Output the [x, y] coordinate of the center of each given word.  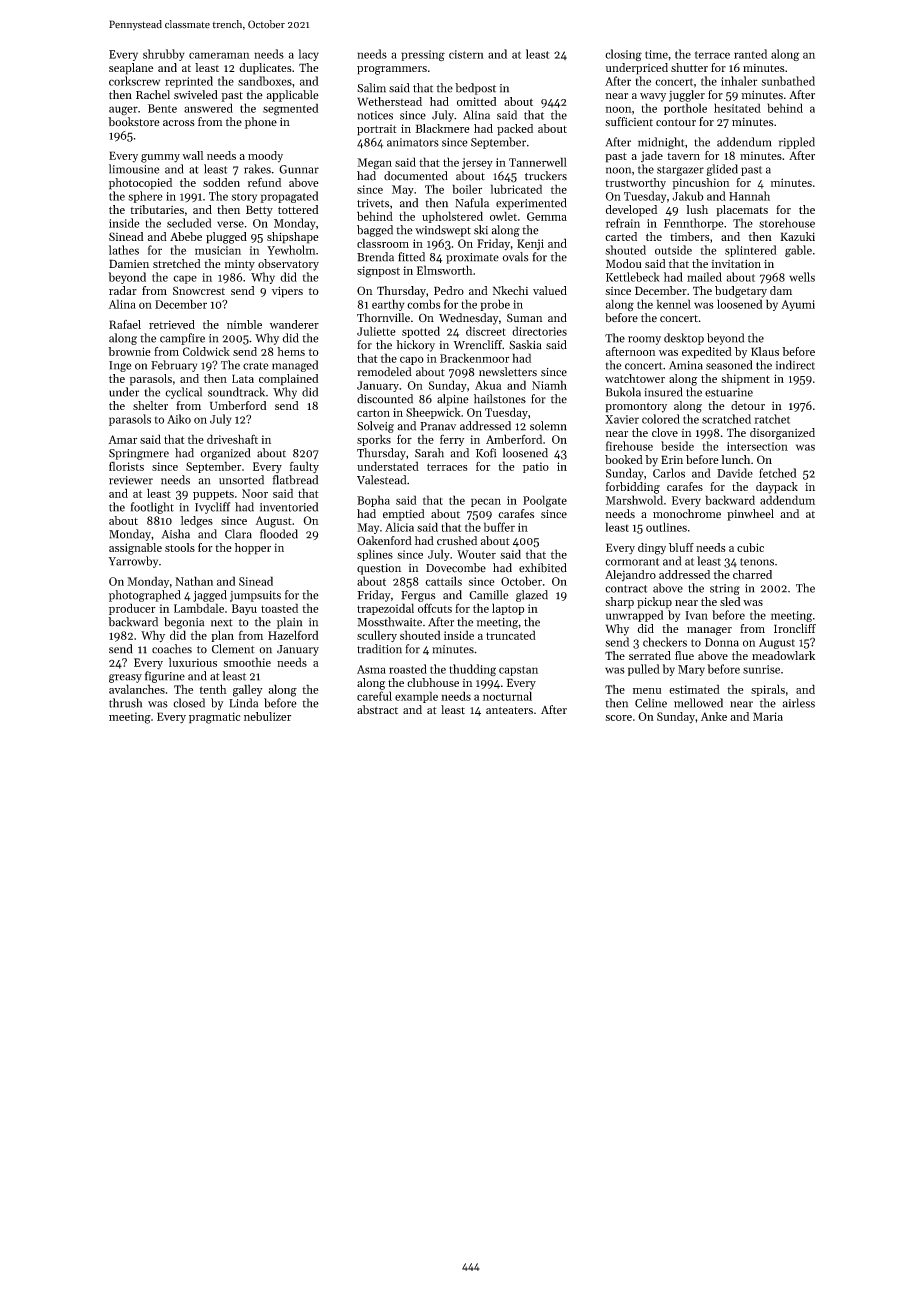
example [416, 697]
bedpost [475, 89]
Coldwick [206, 351]
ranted [750, 54]
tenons [757, 562]
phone [261, 123]
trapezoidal [385, 609]
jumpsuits [255, 596]
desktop [684, 339]
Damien [129, 263]
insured [664, 392]
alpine [453, 400]
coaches [172, 649]
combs [423, 304]
